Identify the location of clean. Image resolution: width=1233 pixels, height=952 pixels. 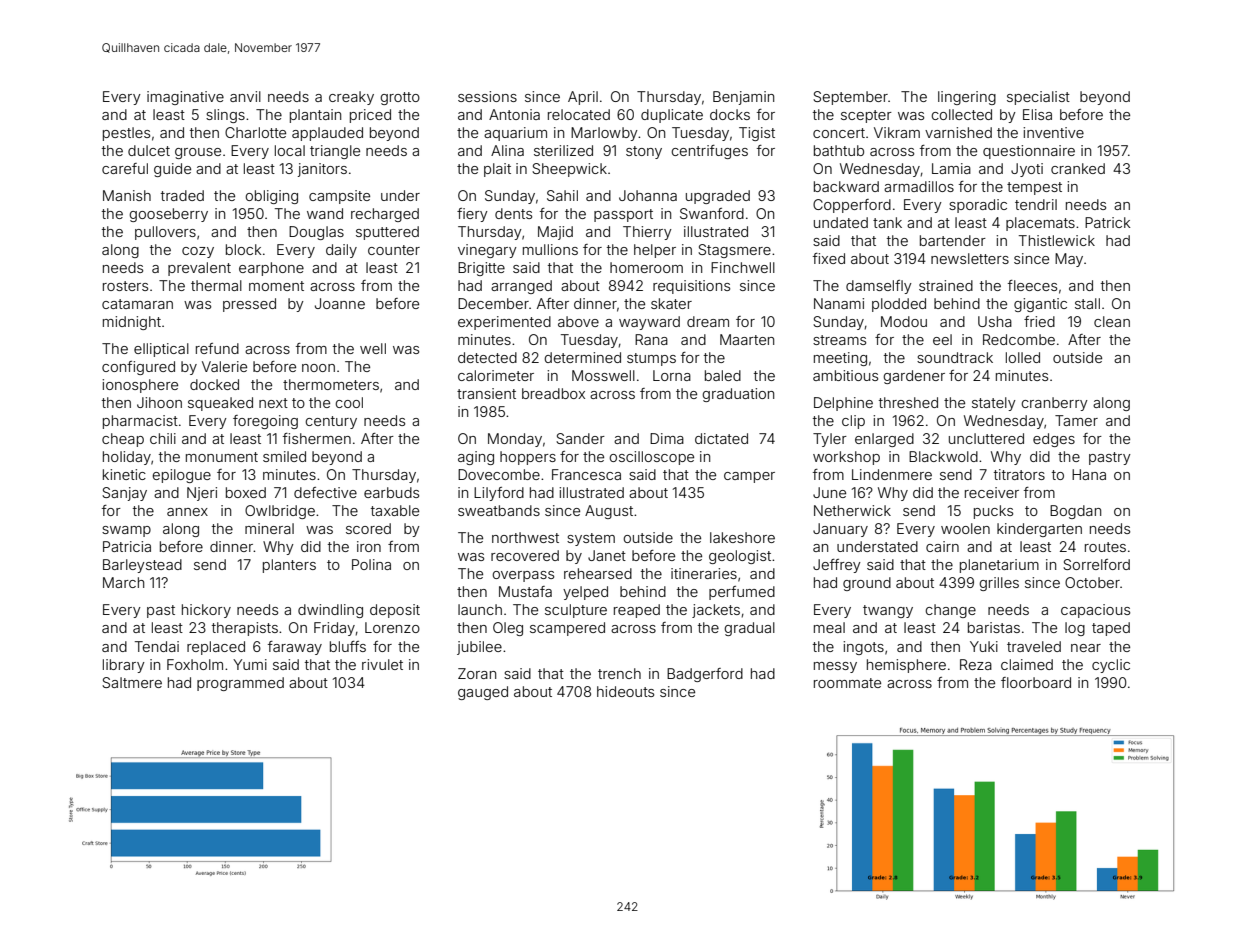
(1112, 321).
